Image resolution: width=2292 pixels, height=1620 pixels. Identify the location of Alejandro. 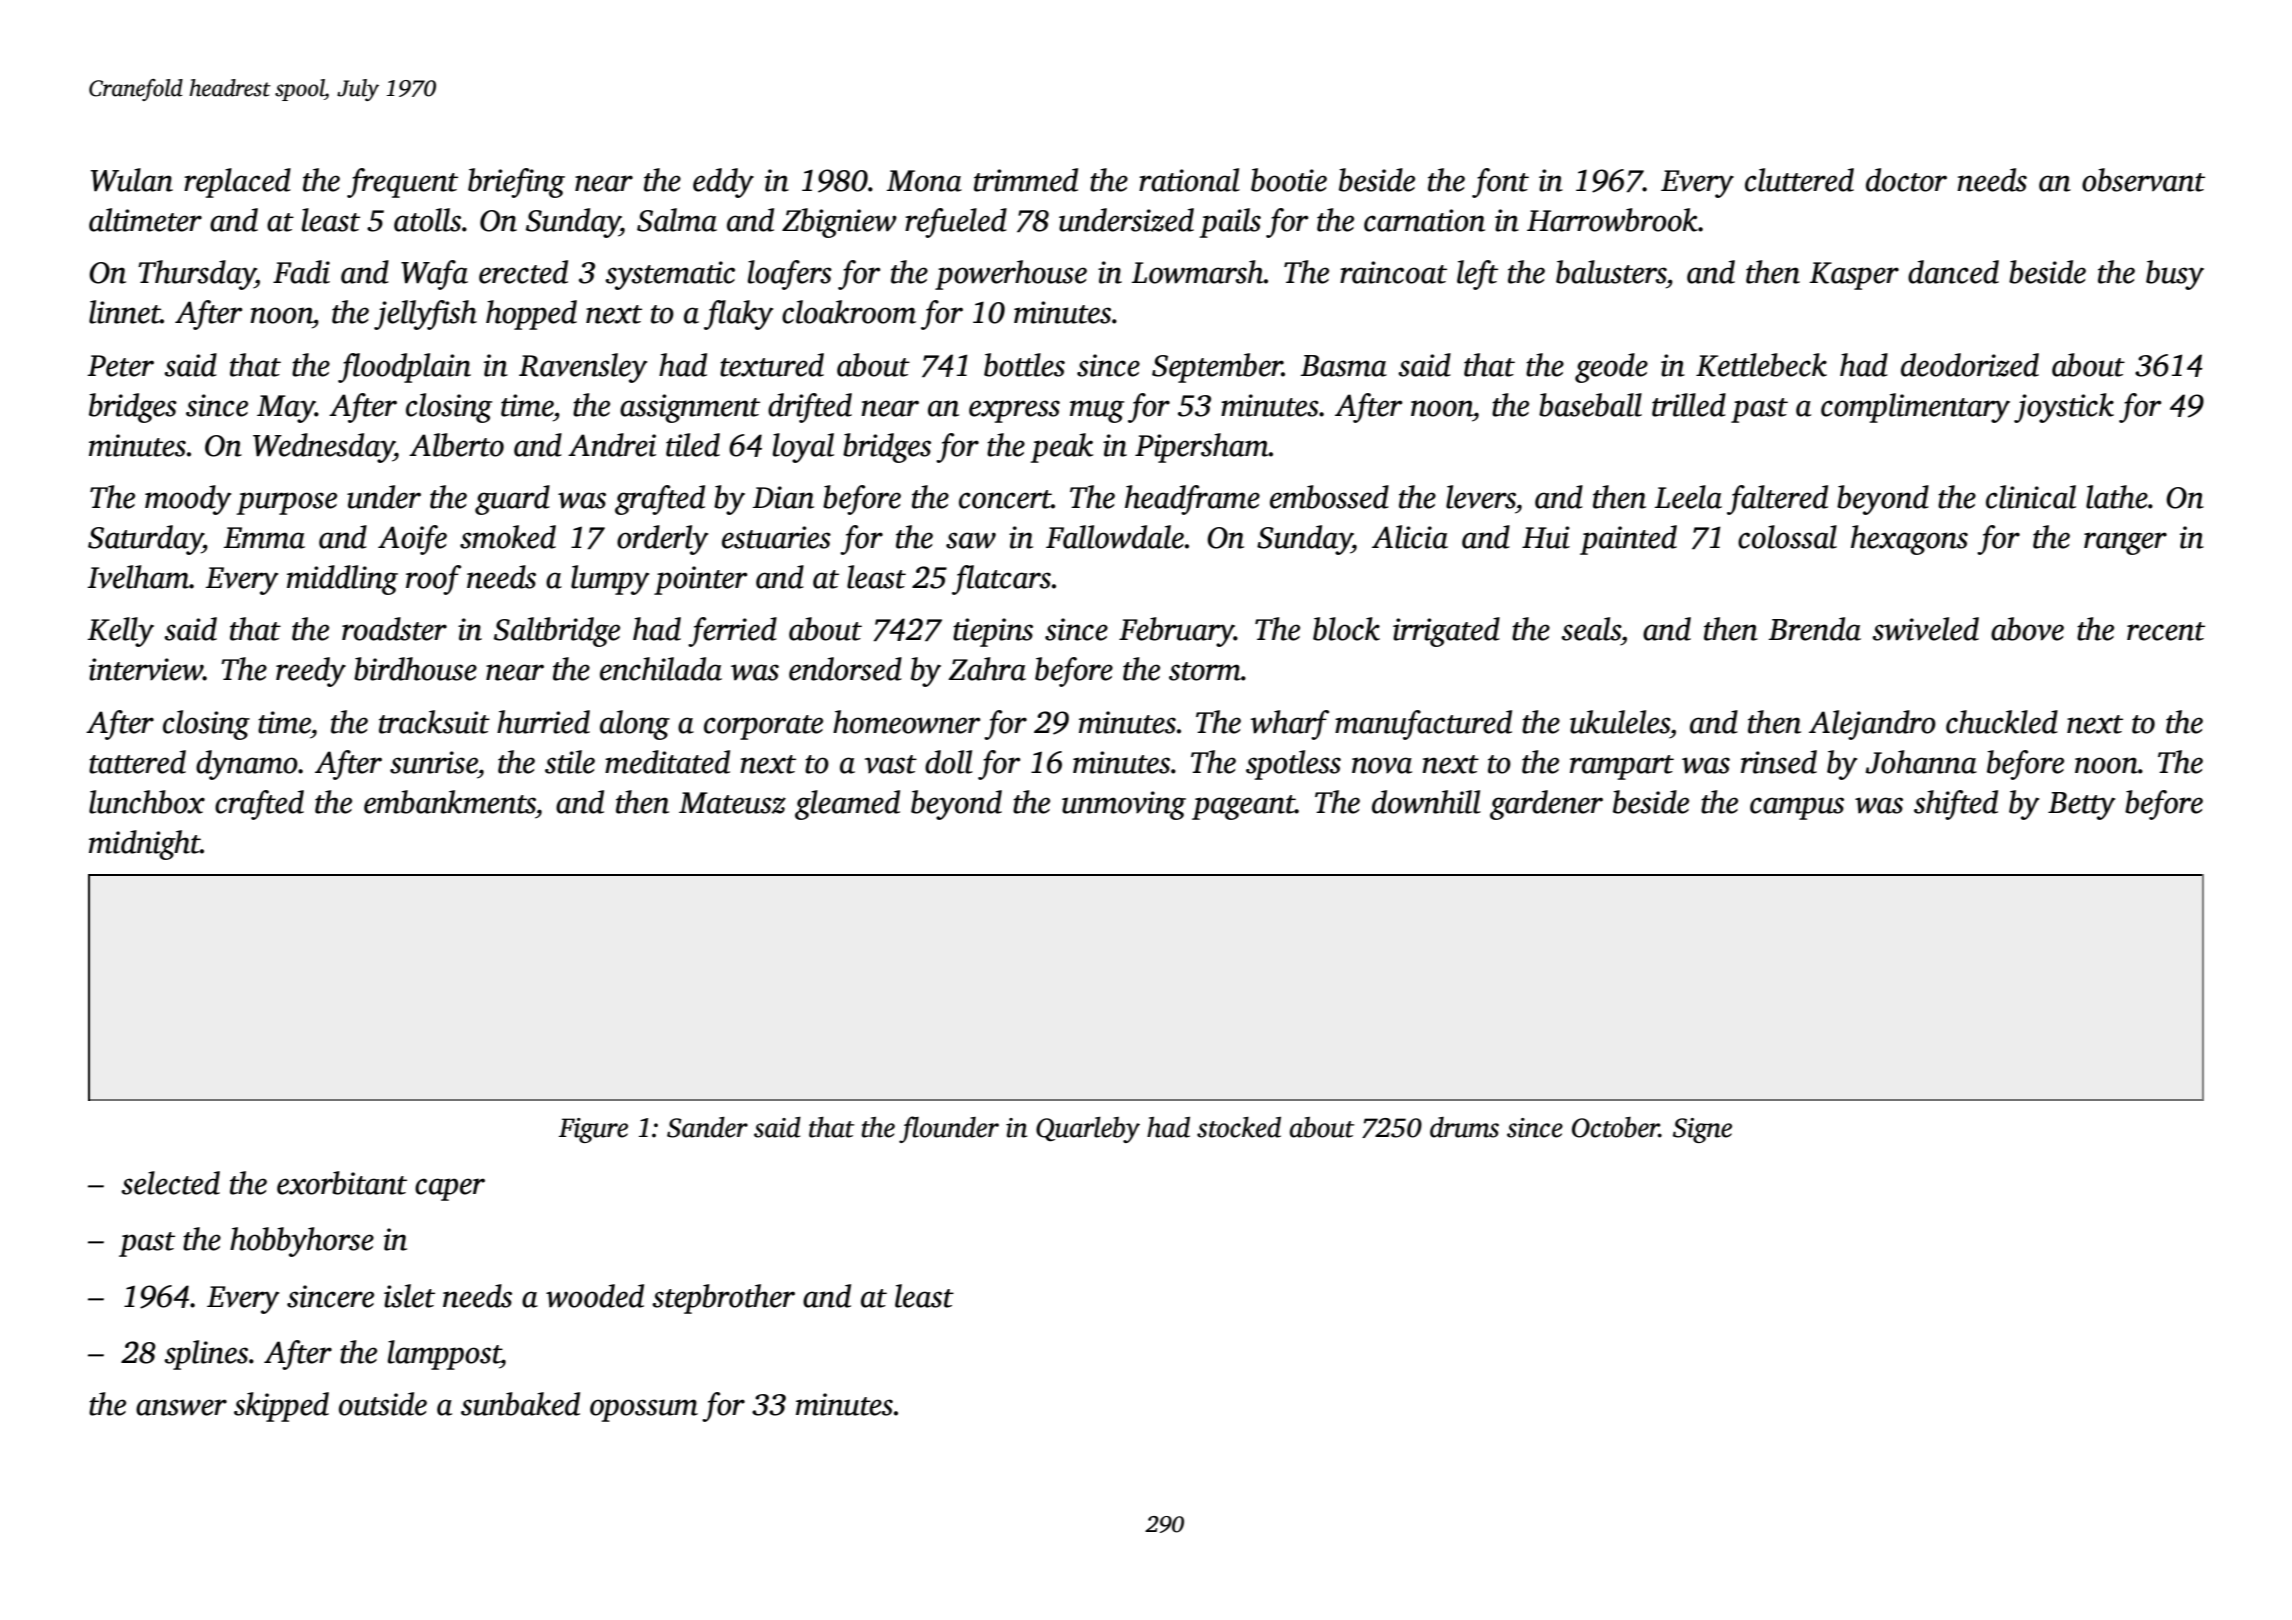
(1872, 725).
